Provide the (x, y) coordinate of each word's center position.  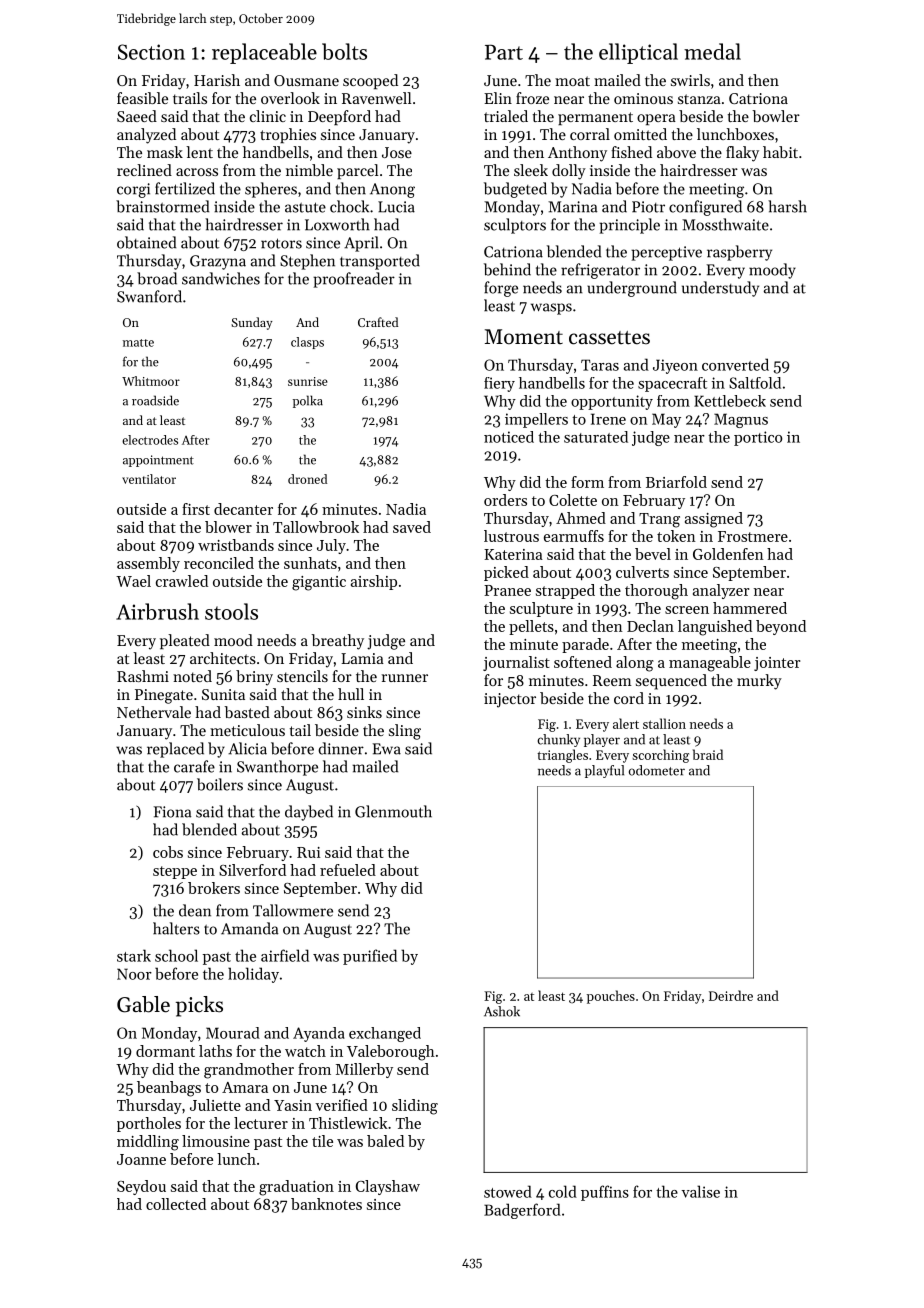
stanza (699, 99)
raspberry (739, 253)
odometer (657, 770)
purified (370, 957)
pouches (611, 997)
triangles (562, 756)
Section (151, 52)
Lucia (396, 207)
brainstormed (162, 206)
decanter (243, 509)
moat (572, 81)
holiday (253, 975)
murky (759, 682)
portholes (149, 1124)
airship (374, 582)
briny (254, 678)
